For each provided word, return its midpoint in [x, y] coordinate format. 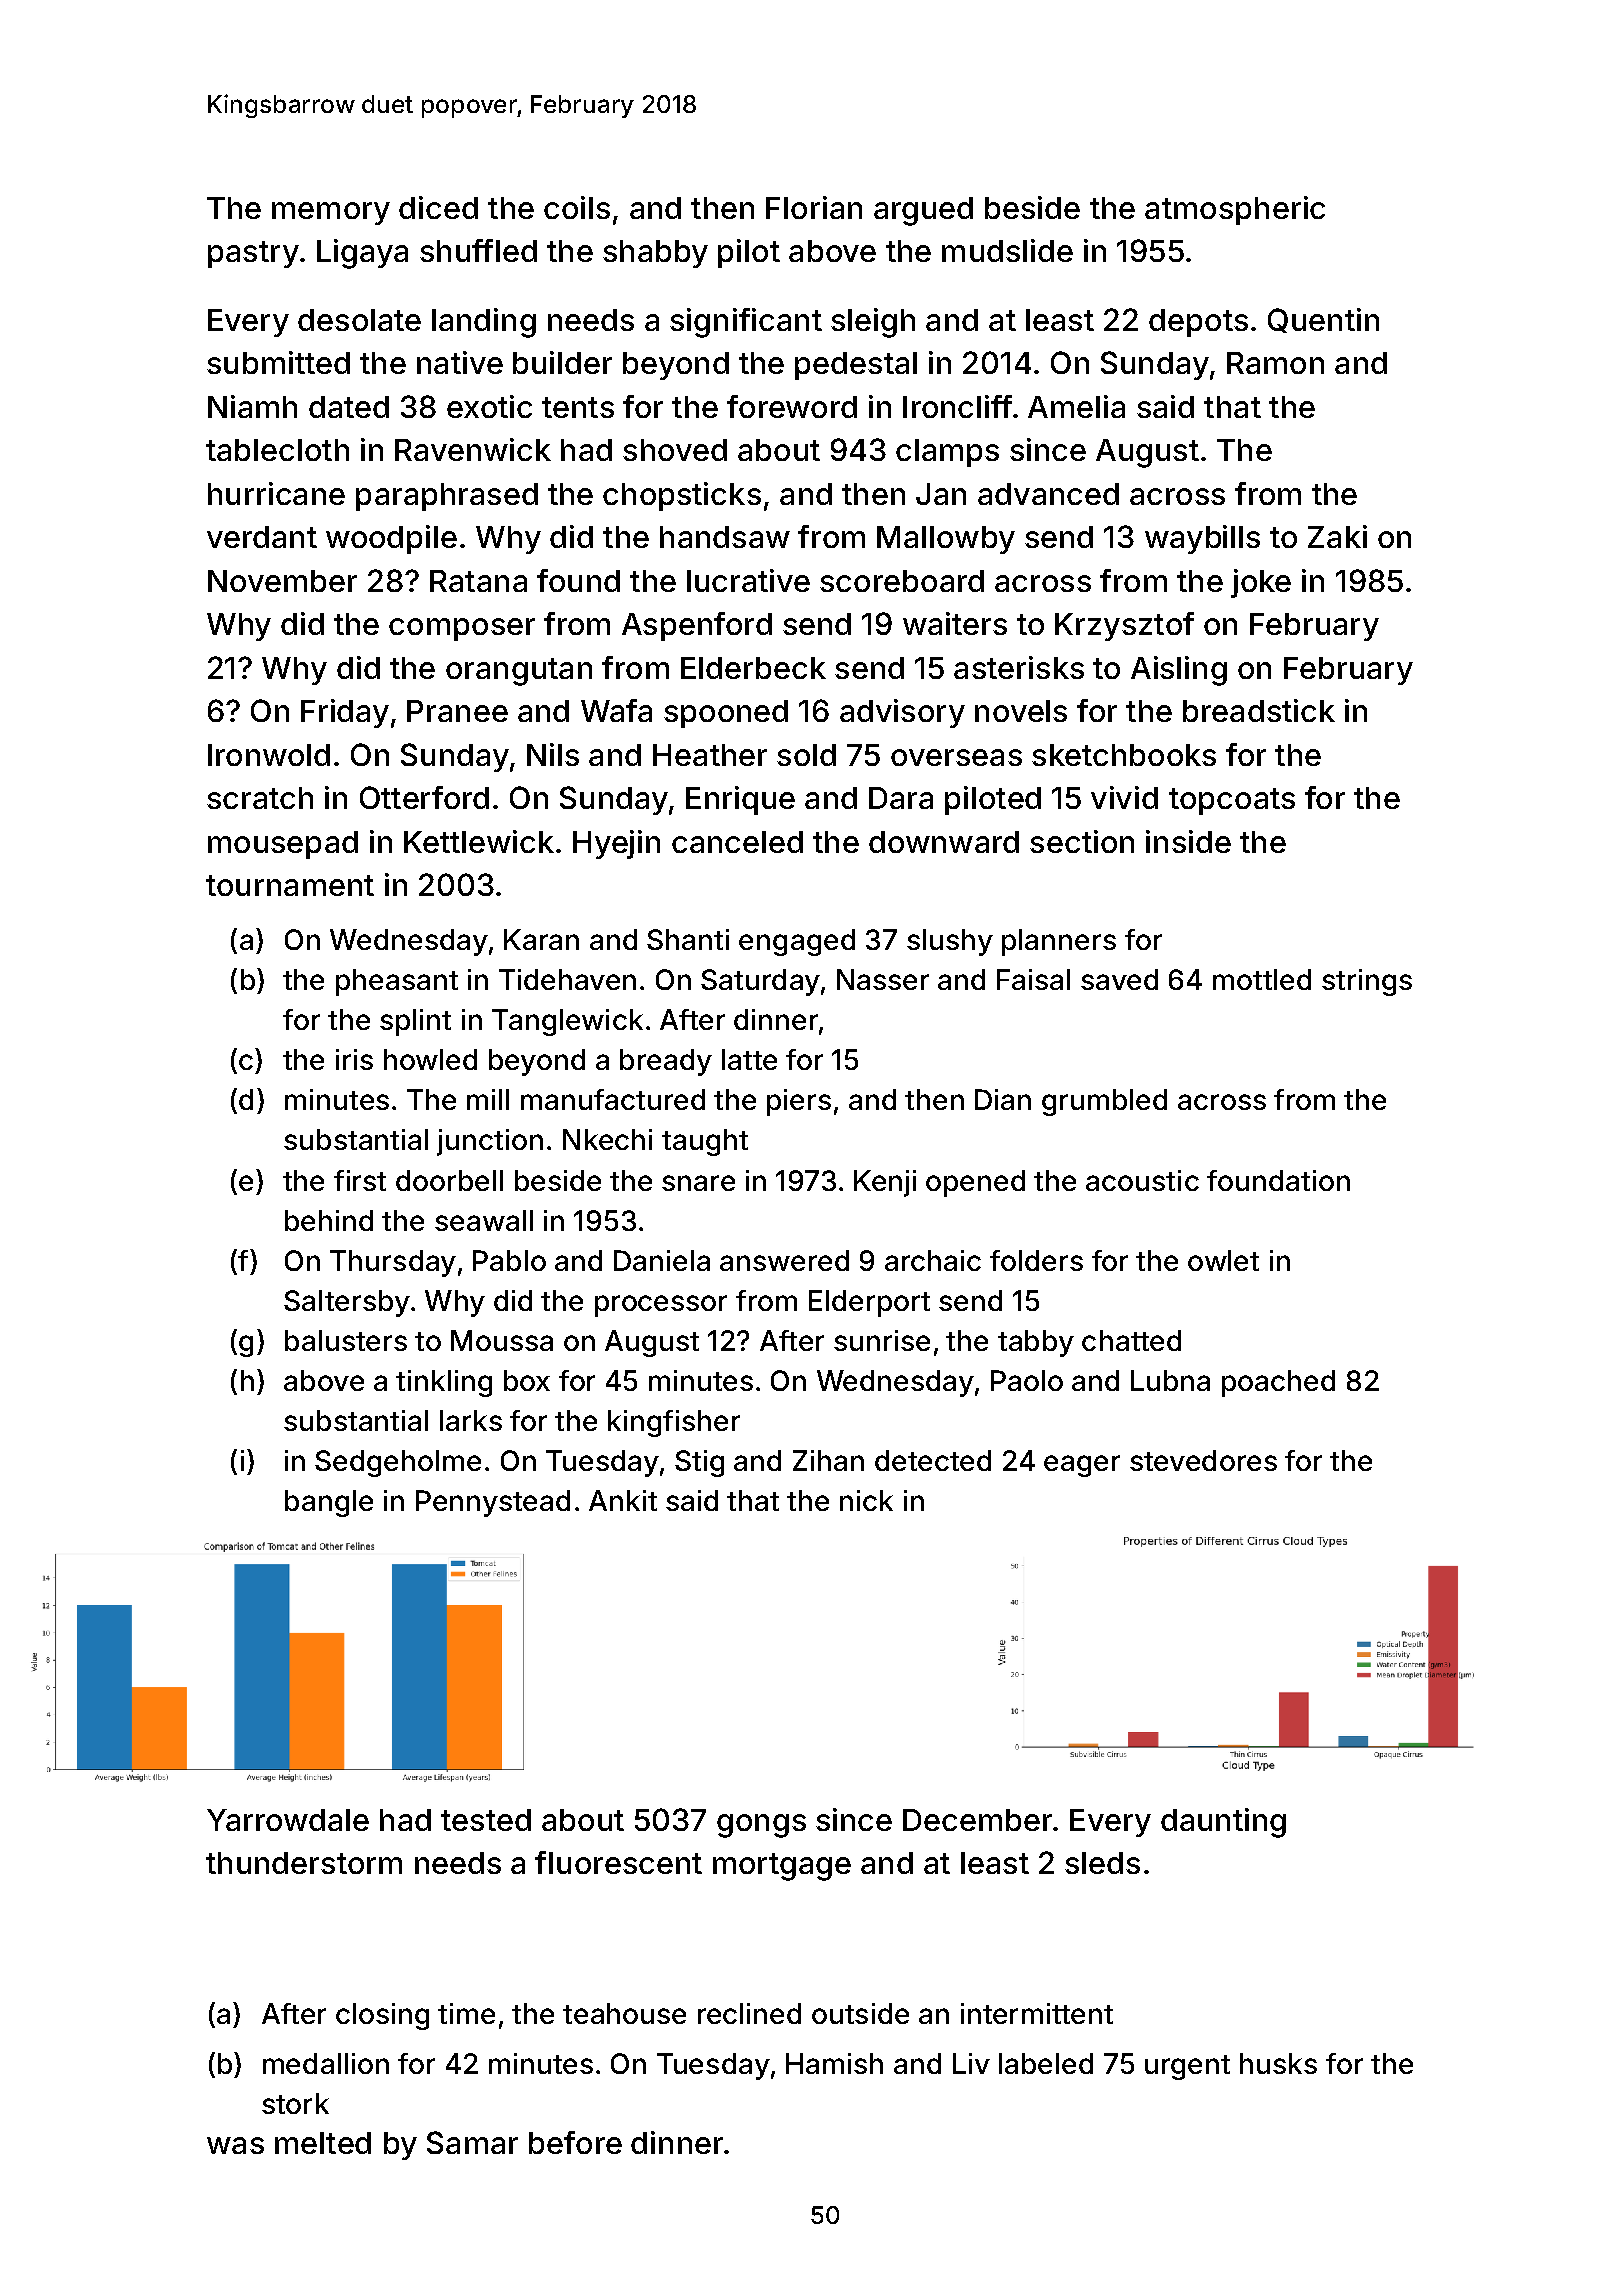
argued [923, 211]
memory [331, 213]
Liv [971, 2063]
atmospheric [1235, 210]
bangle [329, 1503]
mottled [1262, 979]
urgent [1187, 2067]
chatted [1131, 1340]
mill [488, 1099]
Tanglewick [567, 1022]
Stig [699, 1463]
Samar [472, 2142]
